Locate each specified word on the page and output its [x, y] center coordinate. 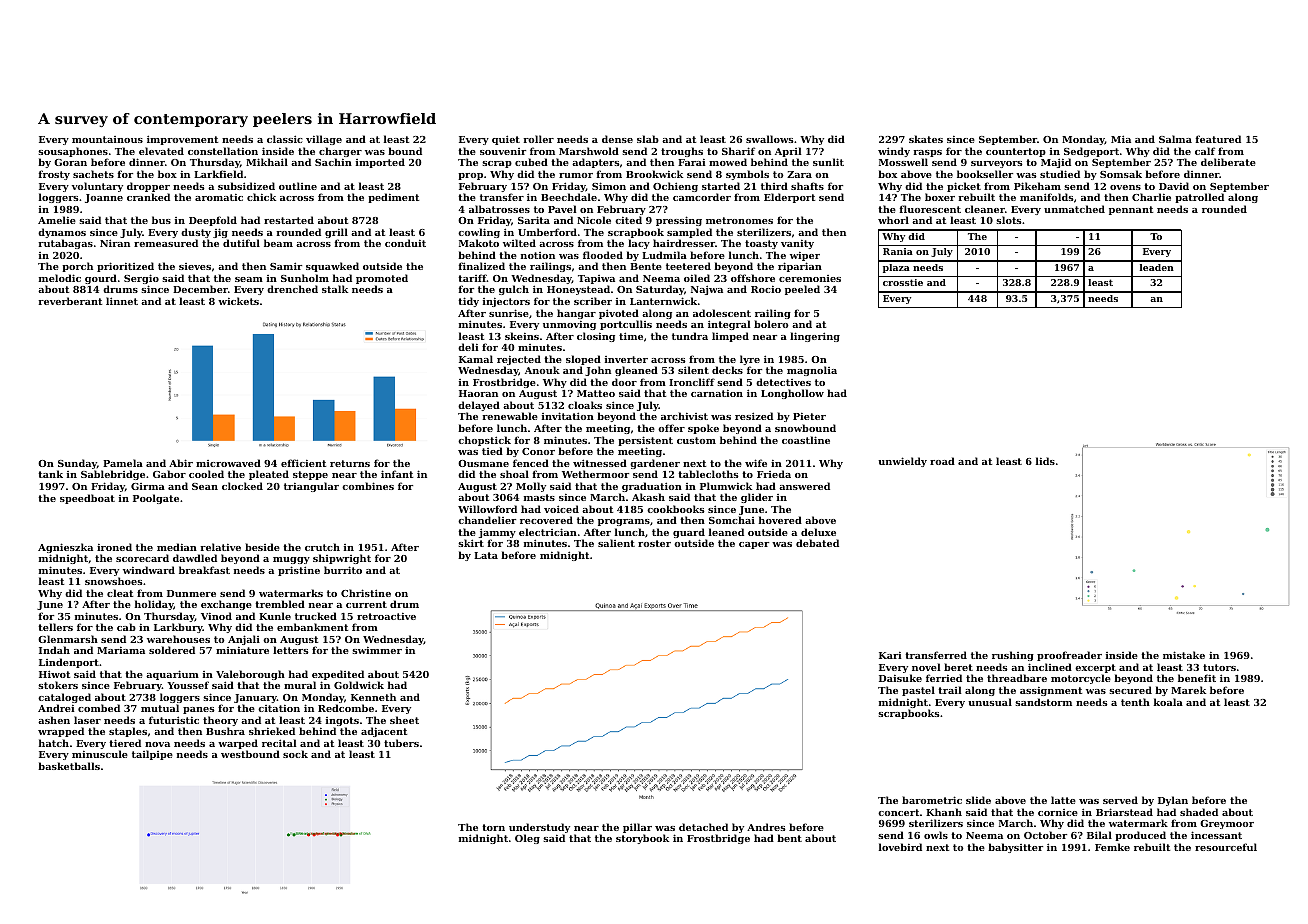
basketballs [69, 766]
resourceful [1226, 847]
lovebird [900, 847]
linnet [122, 301]
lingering [815, 337]
